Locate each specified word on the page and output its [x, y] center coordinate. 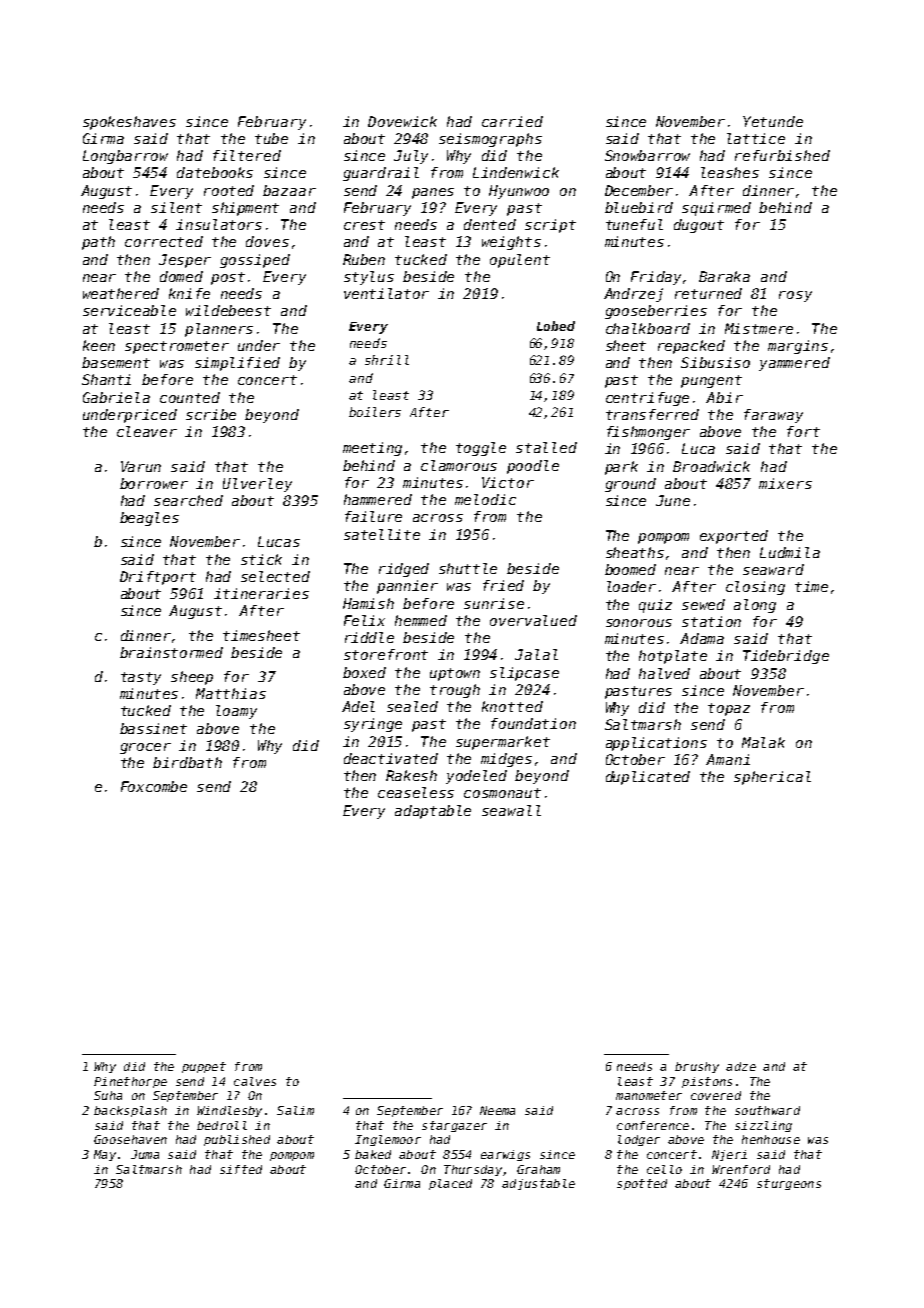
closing [755, 588]
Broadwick [711, 466]
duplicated [648, 778]
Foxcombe [154, 786]
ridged [404, 570]
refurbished [782, 155]
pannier [407, 587]
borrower [154, 483]
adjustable [538, 1184]
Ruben [364, 259]
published [237, 1140]
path [98, 243]
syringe [373, 725]
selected [275, 576]
